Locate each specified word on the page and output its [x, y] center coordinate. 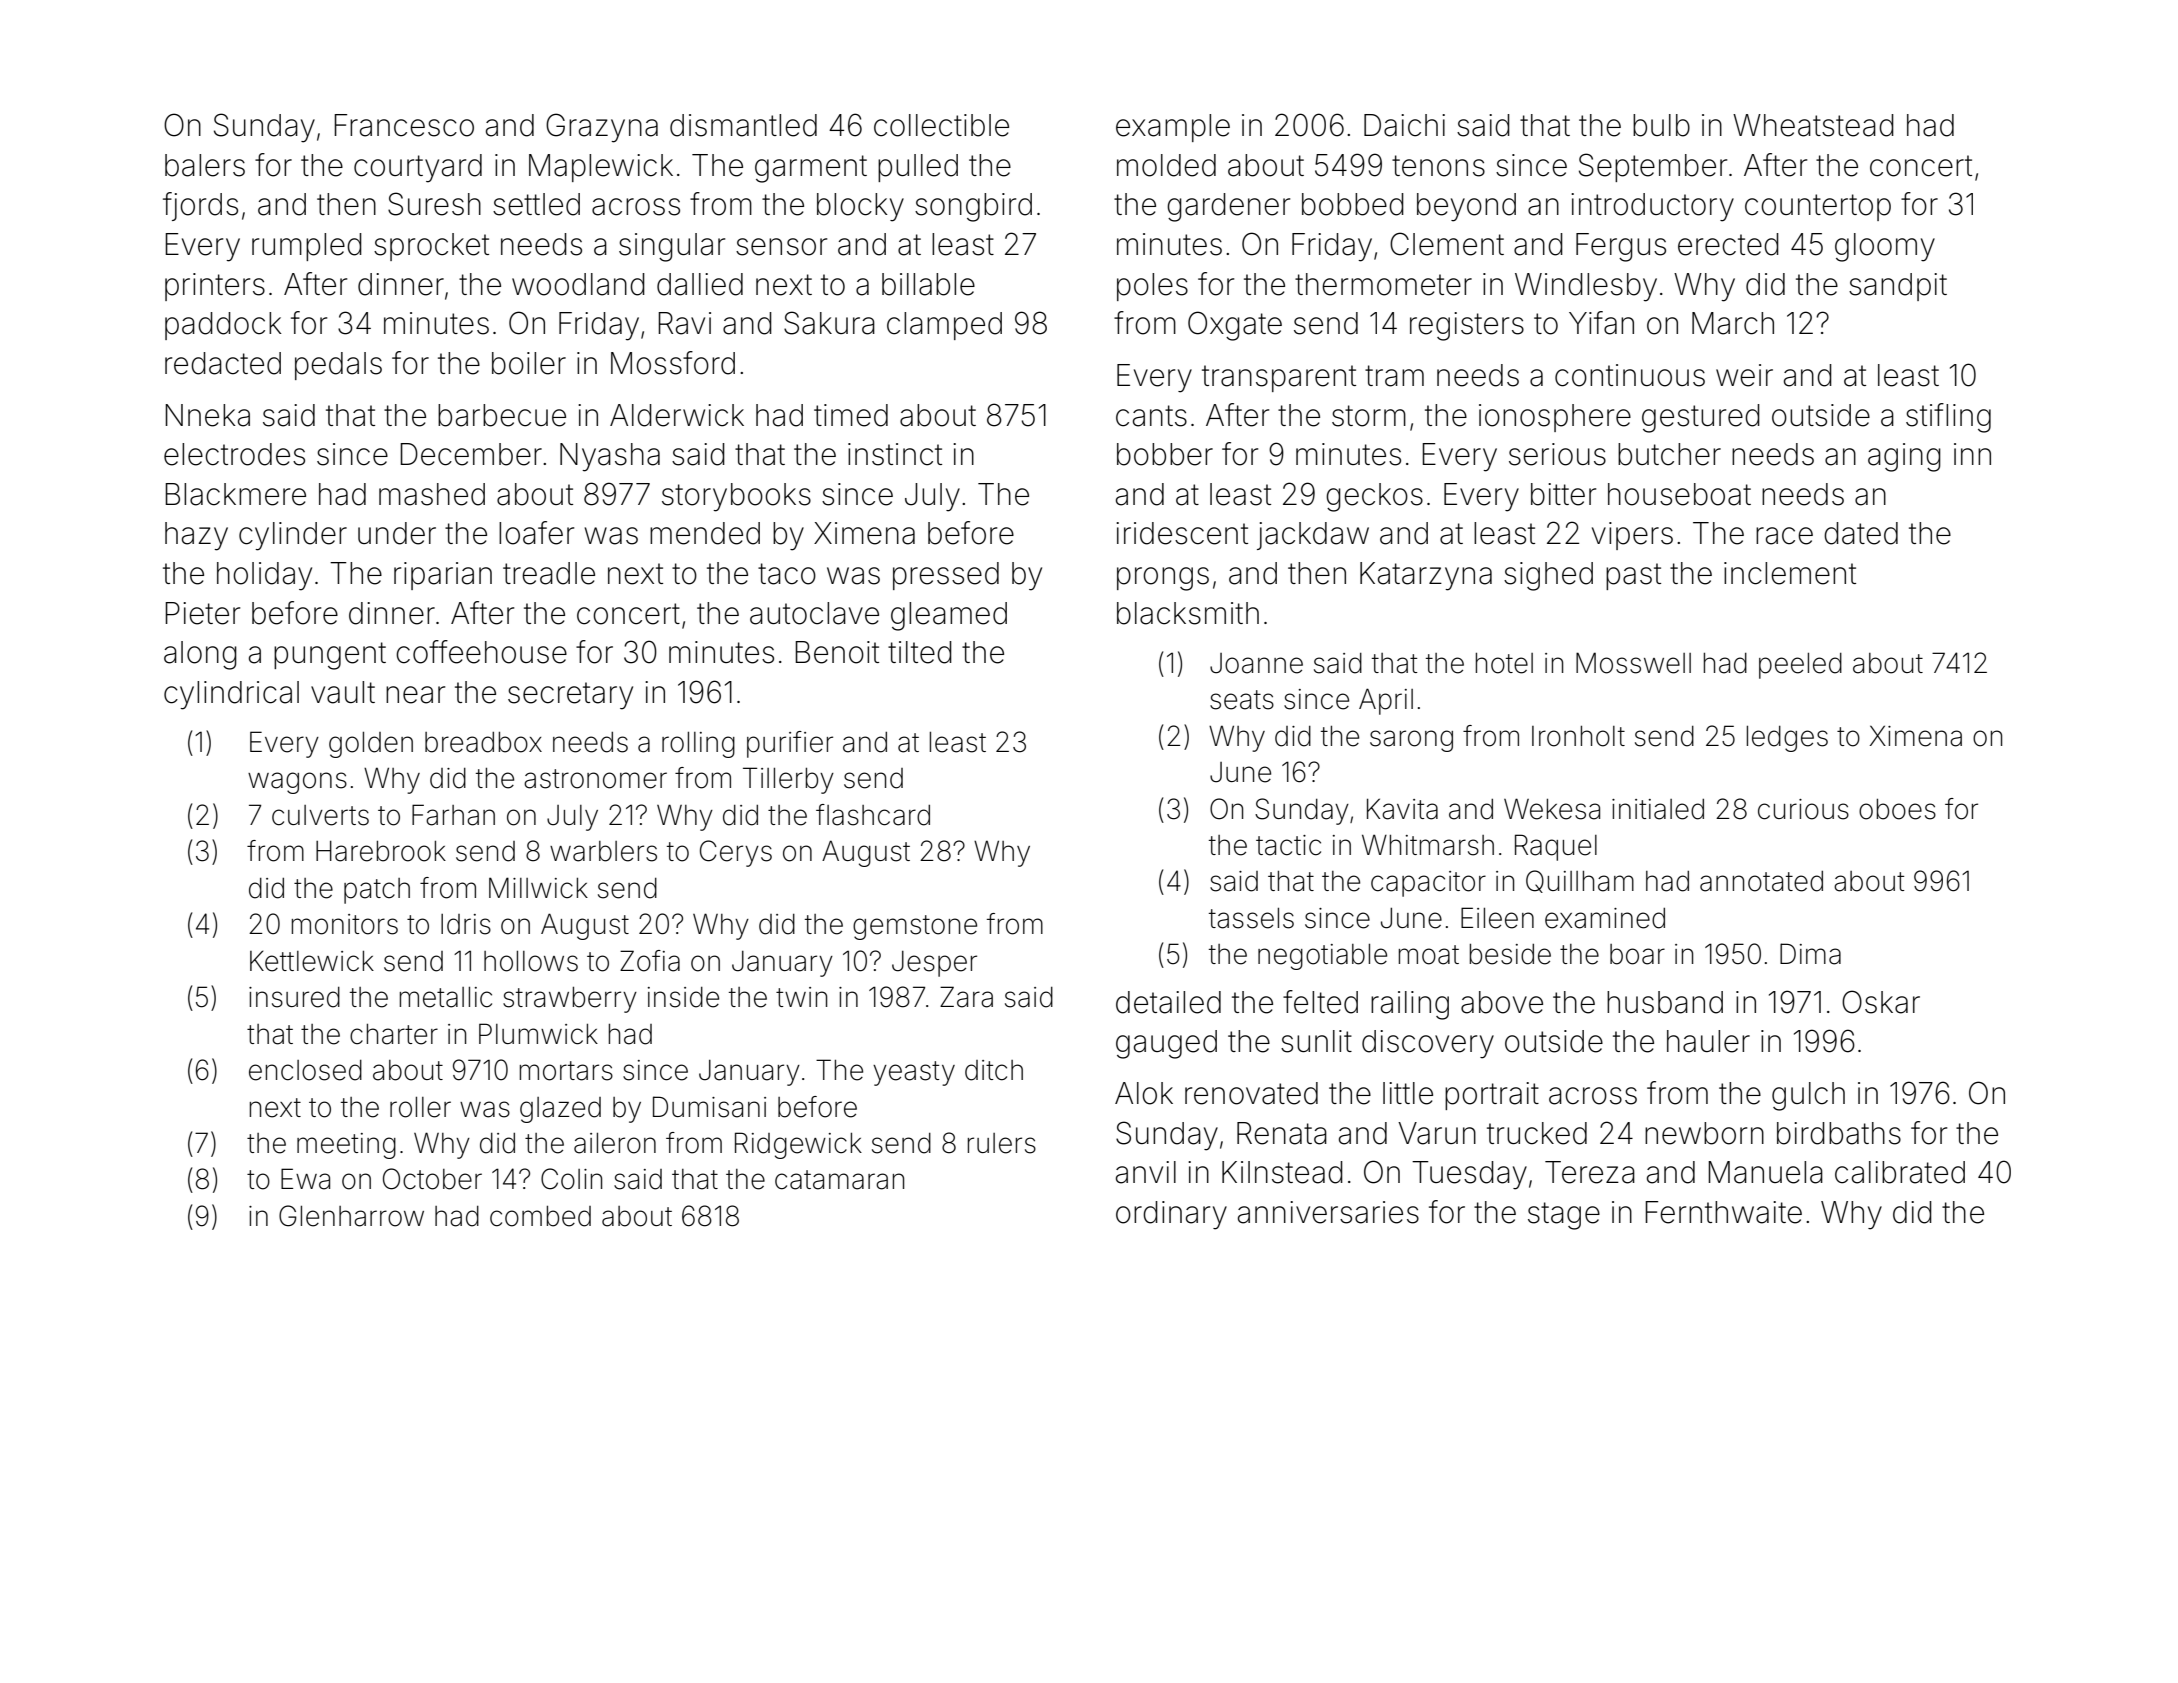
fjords [200, 206]
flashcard [873, 815]
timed [851, 415]
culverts [320, 815]
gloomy [1885, 247]
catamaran [839, 1180]
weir [1744, 375]
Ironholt [1578, 736]
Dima [1810, 954]
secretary [570, 696]
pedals [338, 366]
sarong [1411, 741]
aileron [615, 1143]
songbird [973, 207]
